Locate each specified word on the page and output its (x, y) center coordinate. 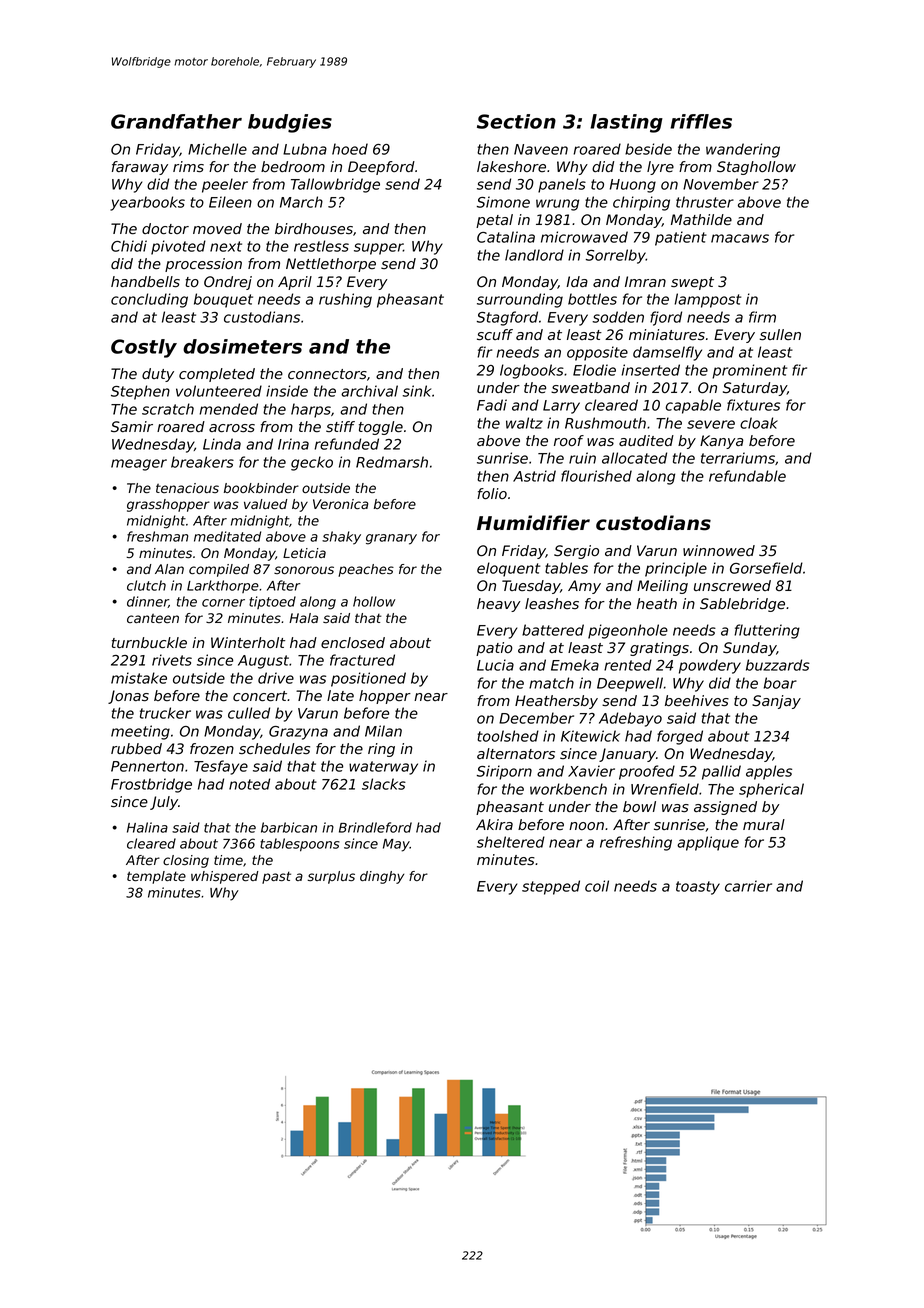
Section (516, 121)
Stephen (140, 392)
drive (276, 678)
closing (186, 861)
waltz (524, 423)
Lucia (495, 665)
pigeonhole (628, 631)
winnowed (719, 551)
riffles (701, 121)
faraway (140, 168)
